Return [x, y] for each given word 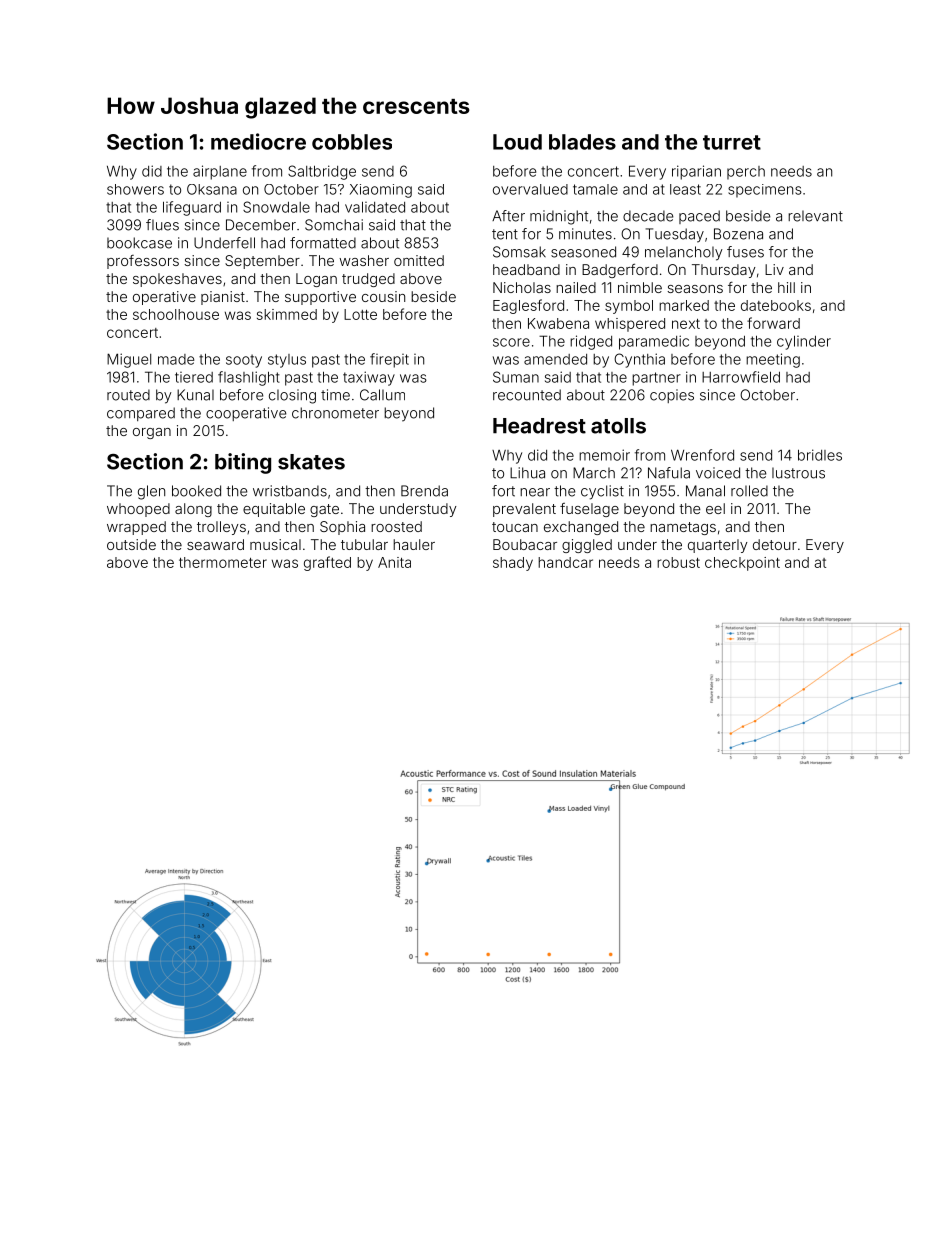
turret [732, 142]
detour [775, 544]
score [511, 342]
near [535, 492]
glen [151, 492]
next [686, 324]
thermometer [223, 562]
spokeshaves [177, 280]
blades [582, 142]
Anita [394, 562]
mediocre [258, 141]
